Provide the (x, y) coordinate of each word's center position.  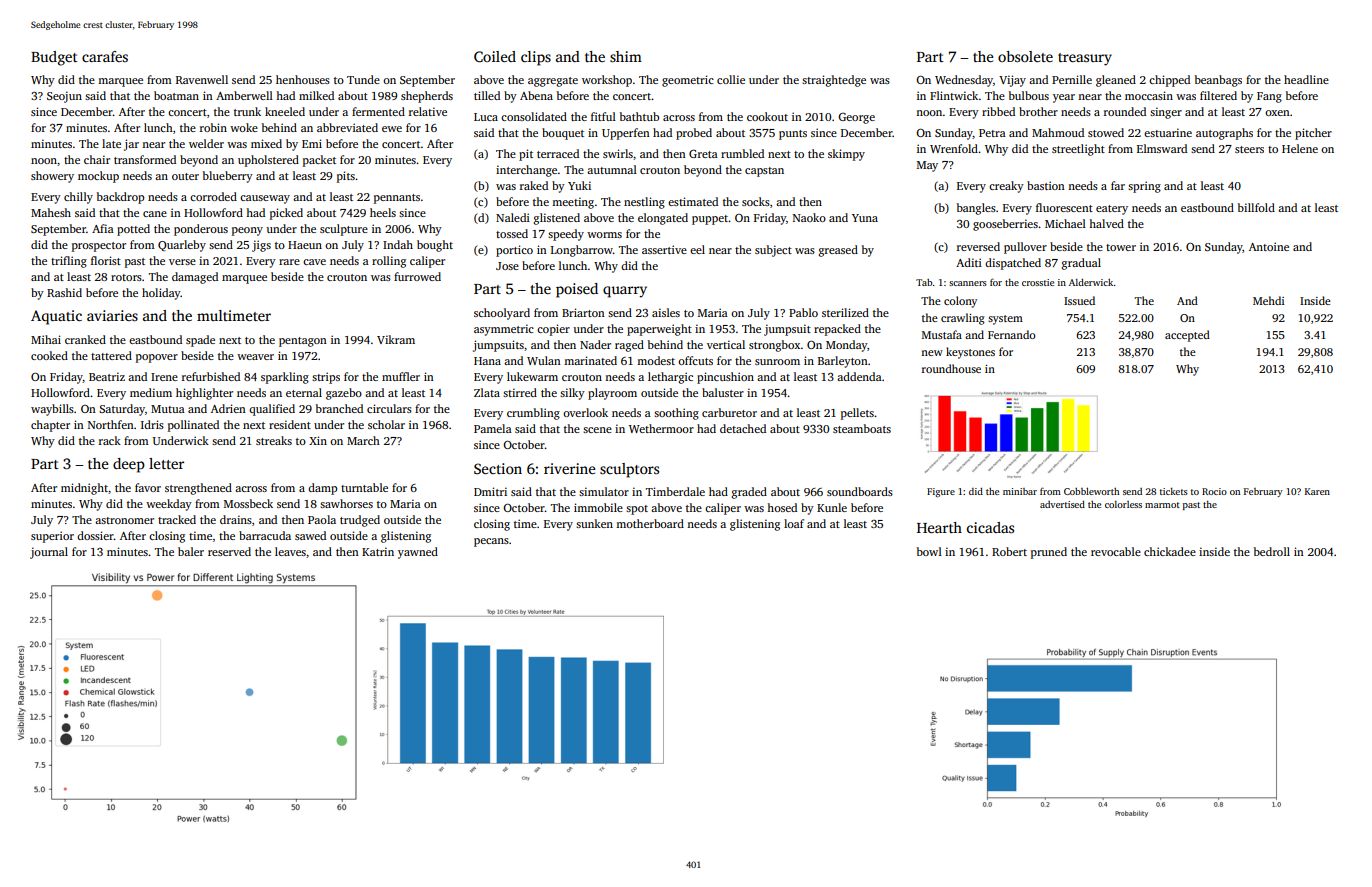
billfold (1256, 207)
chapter (50, 426)
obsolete (1025, 56)
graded (749, 493)
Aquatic (56, 317)
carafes (105, 56)
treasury (1085, 59)
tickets (1174, 491)
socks (756, 201)
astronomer (124, 520)
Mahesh (51, 212)
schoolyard (502, 314)
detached (743, 428)
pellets (857, 414)
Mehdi (1269, 300)
